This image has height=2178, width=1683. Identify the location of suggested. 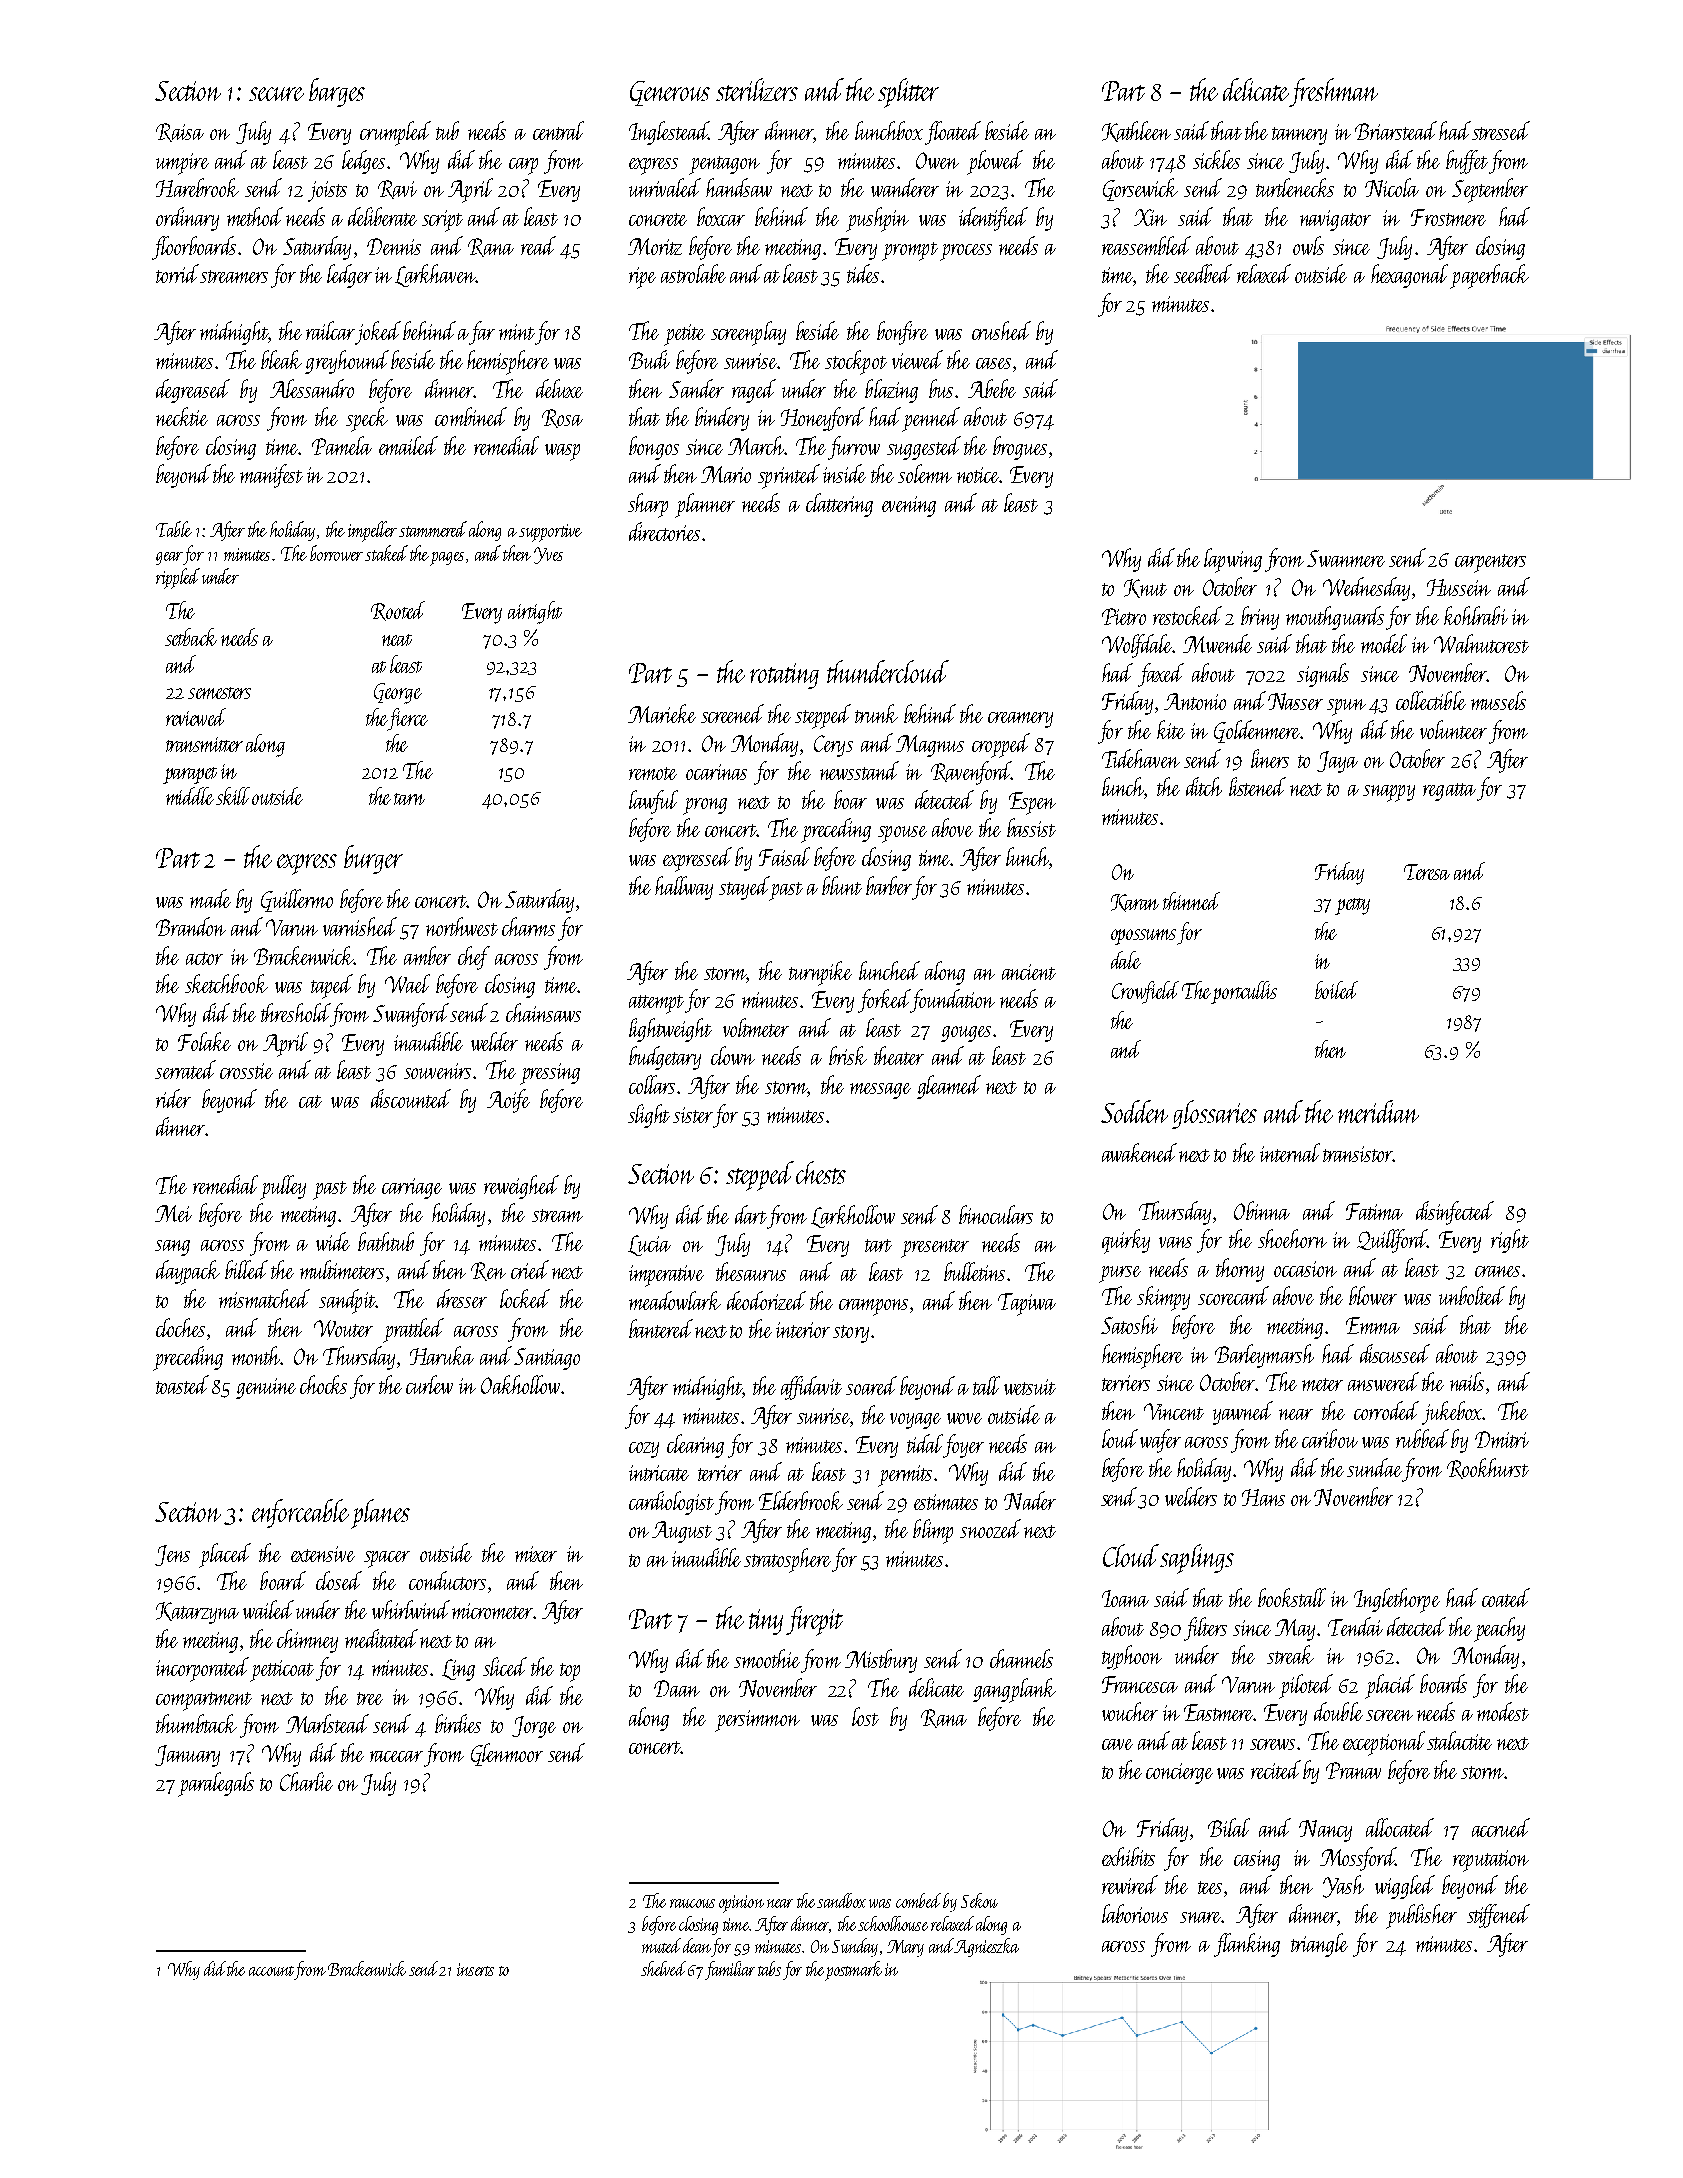
(924, 448).
